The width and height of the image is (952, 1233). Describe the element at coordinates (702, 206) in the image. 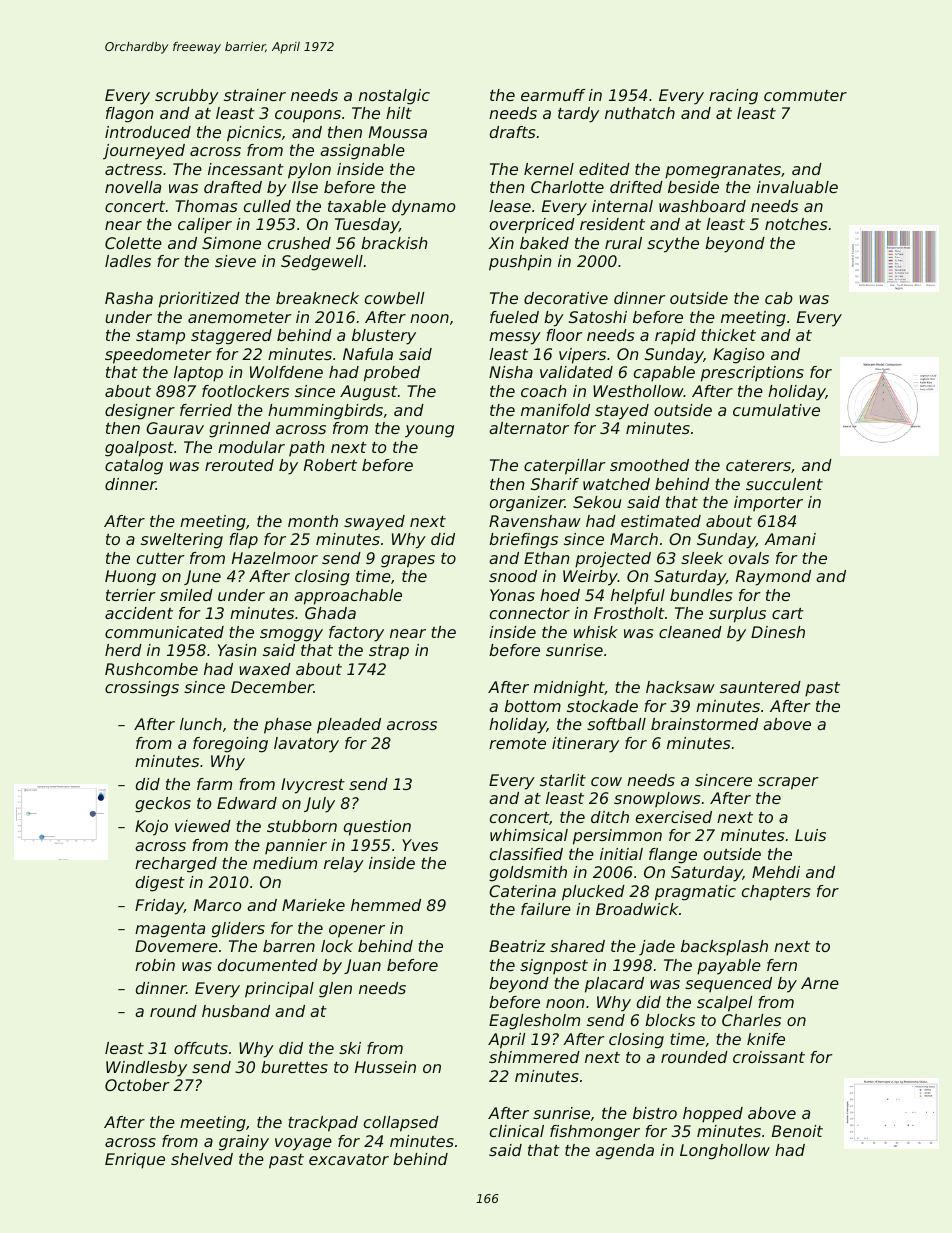

I see `washboard` at that location.
